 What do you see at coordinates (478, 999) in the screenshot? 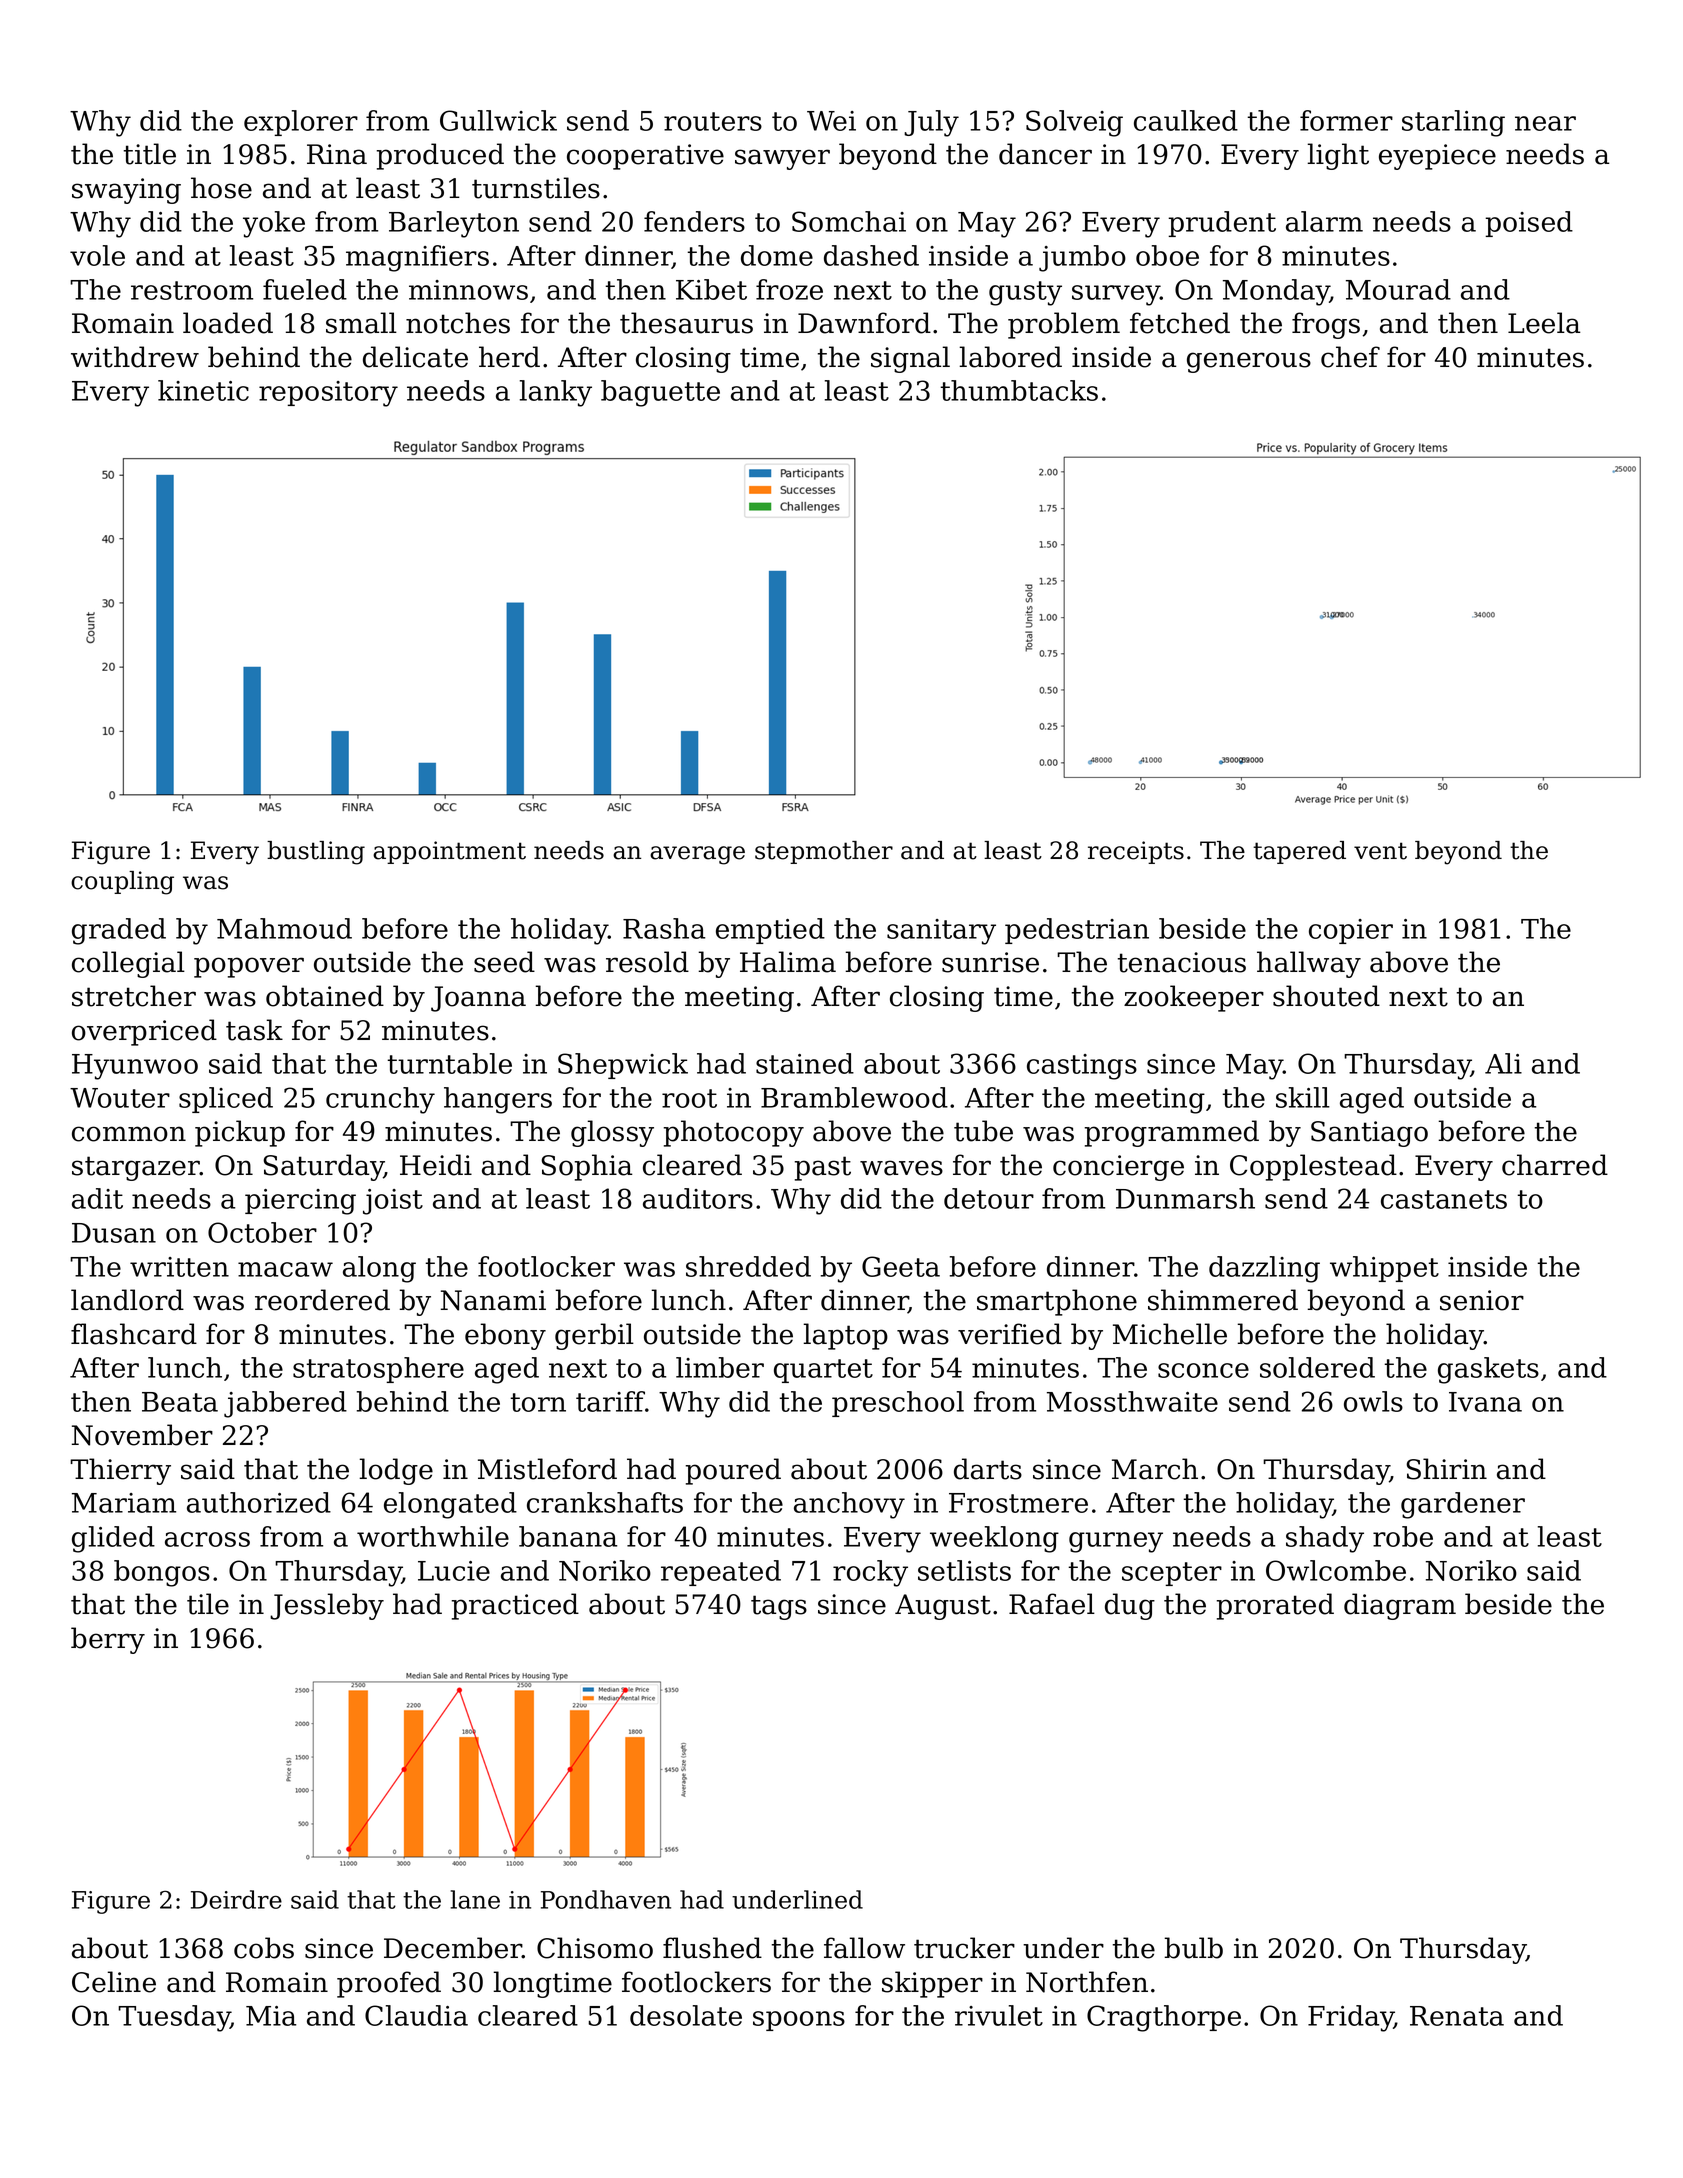
I see `Joanna` at bounding box center [478, 999].
